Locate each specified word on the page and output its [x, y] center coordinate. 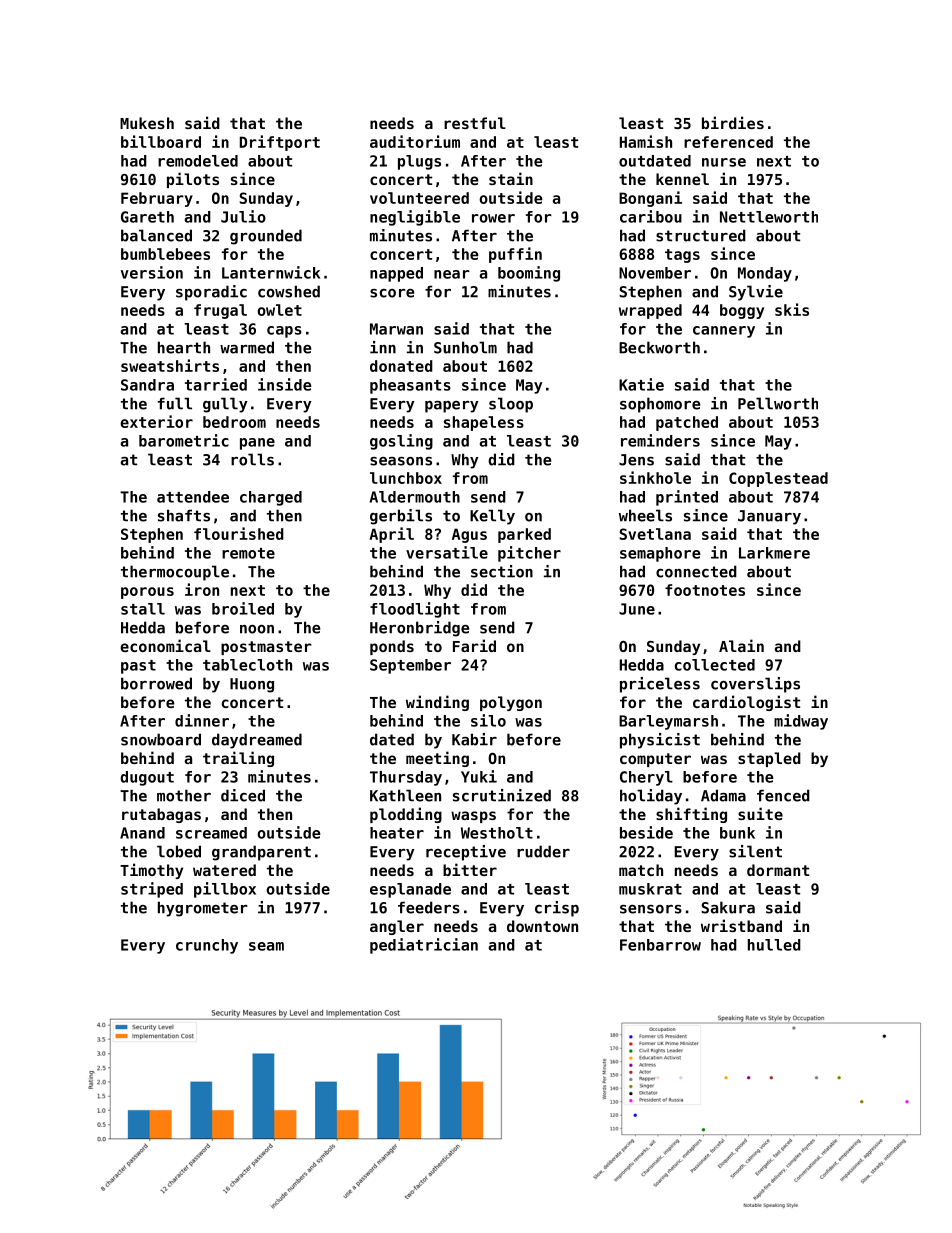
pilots [193, 180]
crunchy [207, 946]
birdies [733, 122]
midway [801, 722]
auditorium [415, 141]
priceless [660, 685]
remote [248, 553]
